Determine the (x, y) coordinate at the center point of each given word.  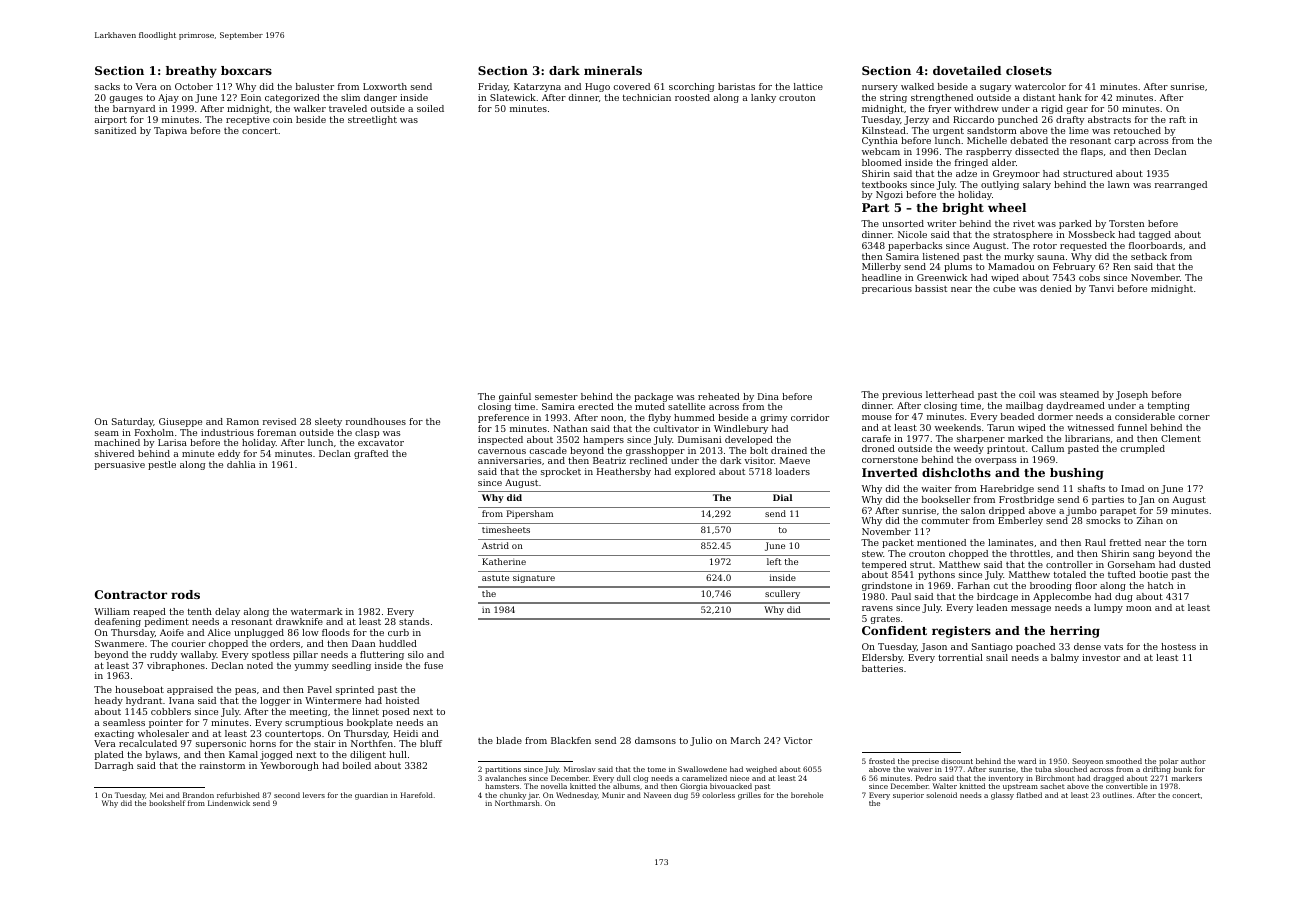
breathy (191, 72)
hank (1070, 97)
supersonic (221, 744)
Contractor (131, 594)
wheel (1007, 207)
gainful (515, 397)
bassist (931, 288)
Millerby (881, 267)
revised (279, 421)
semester (556, 397)
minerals (613, 70)
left (774, 561)
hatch (1160, 585)
